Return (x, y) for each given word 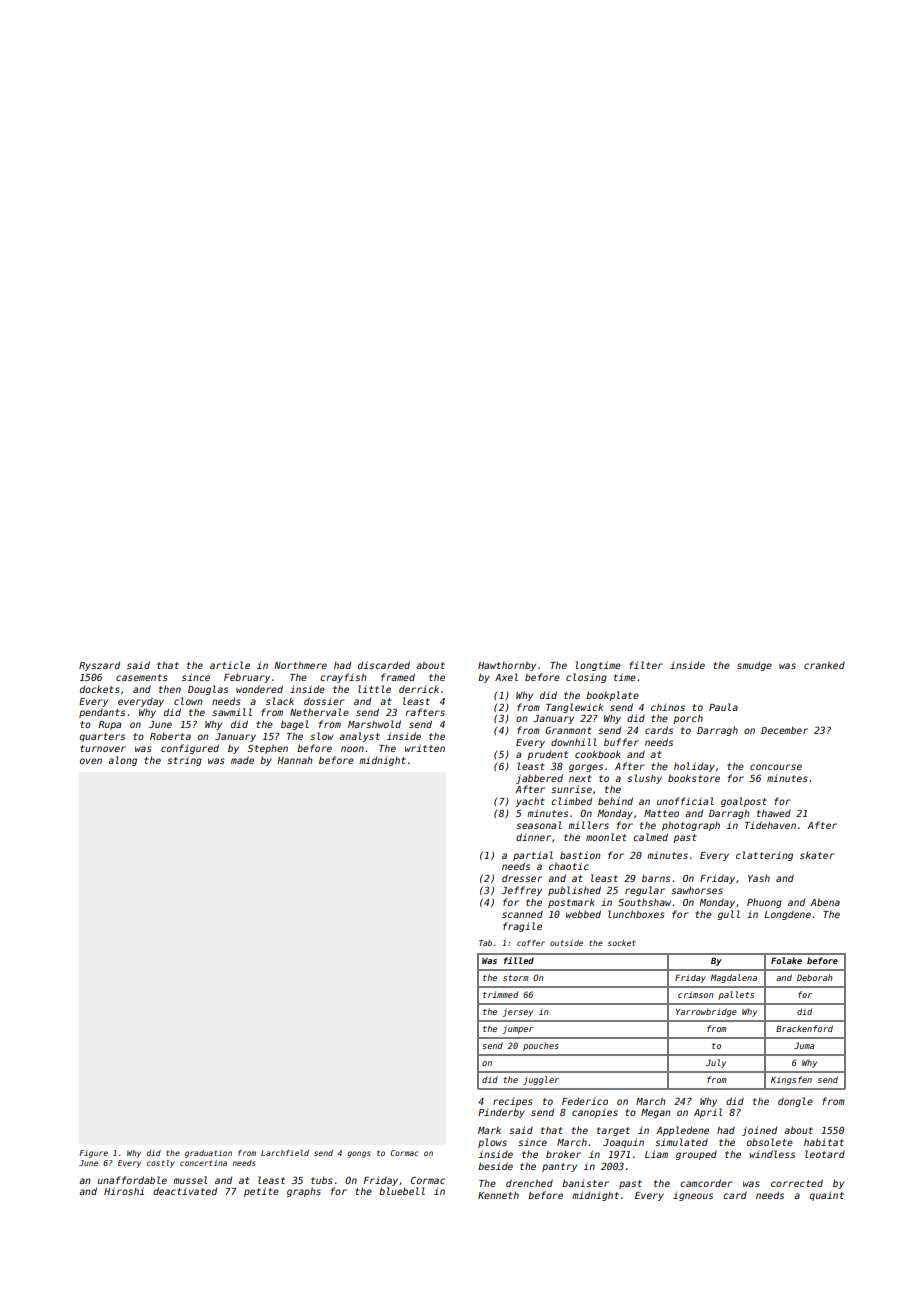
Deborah (815, 977)
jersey (518, 1012)
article (230, 665)
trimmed (500, 994)
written (425, 748)
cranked (824, 665)
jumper (518, 1029)
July (716, 1063)
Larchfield (285, 1153)
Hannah (294, 760)
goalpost (744, 802)
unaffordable (132, 1180)
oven (91, 761)
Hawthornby (507, 666)
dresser (522, 878)
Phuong (764, 903)
